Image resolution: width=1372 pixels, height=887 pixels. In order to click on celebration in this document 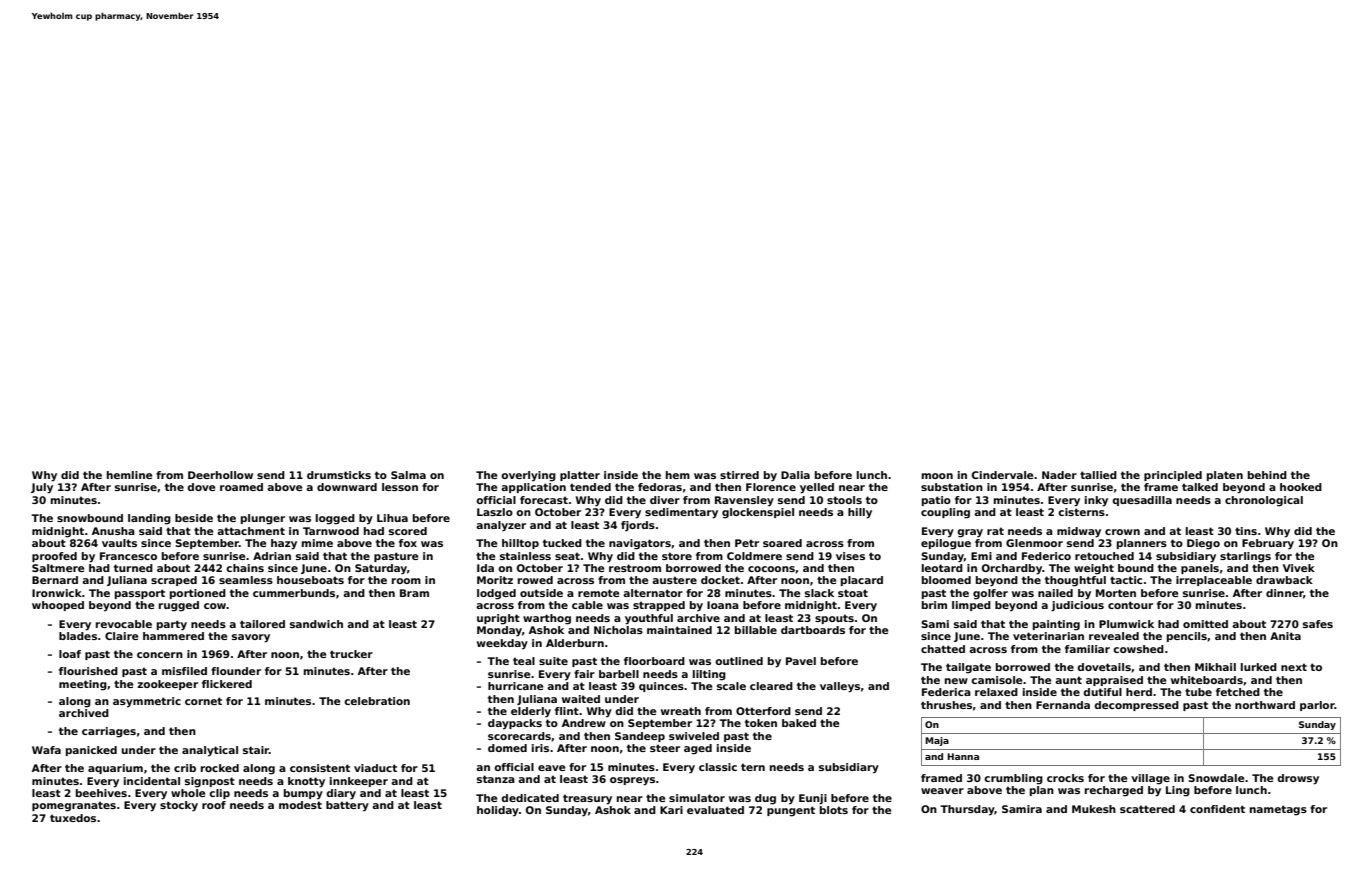, I will do `click(377, 701)`.
